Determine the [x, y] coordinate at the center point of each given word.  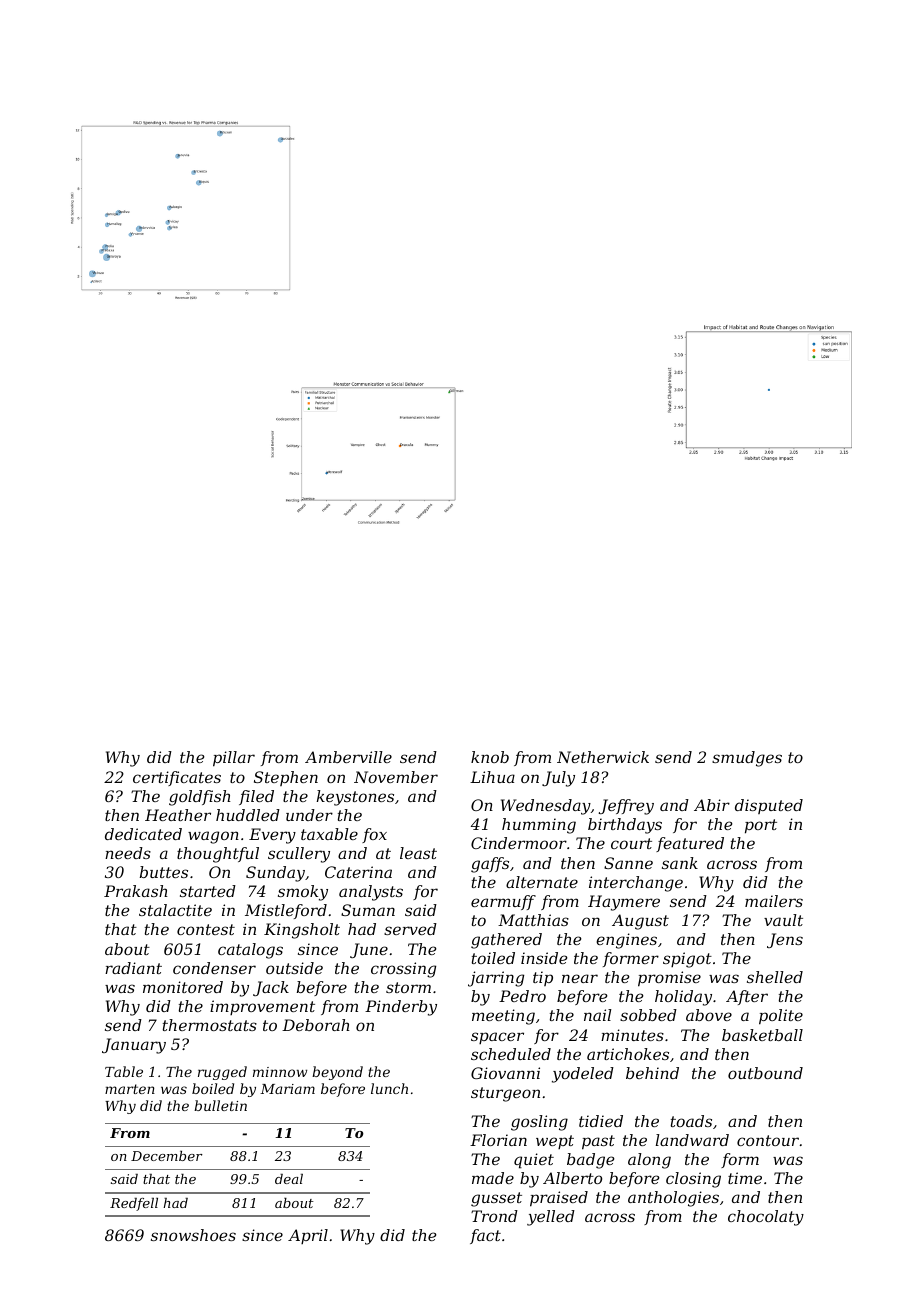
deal [289, 1179]
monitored [183, 987]
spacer [497, 1038]
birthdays [625, 826]
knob [490, 757]
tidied [601, 1121]
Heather [178, 815]
